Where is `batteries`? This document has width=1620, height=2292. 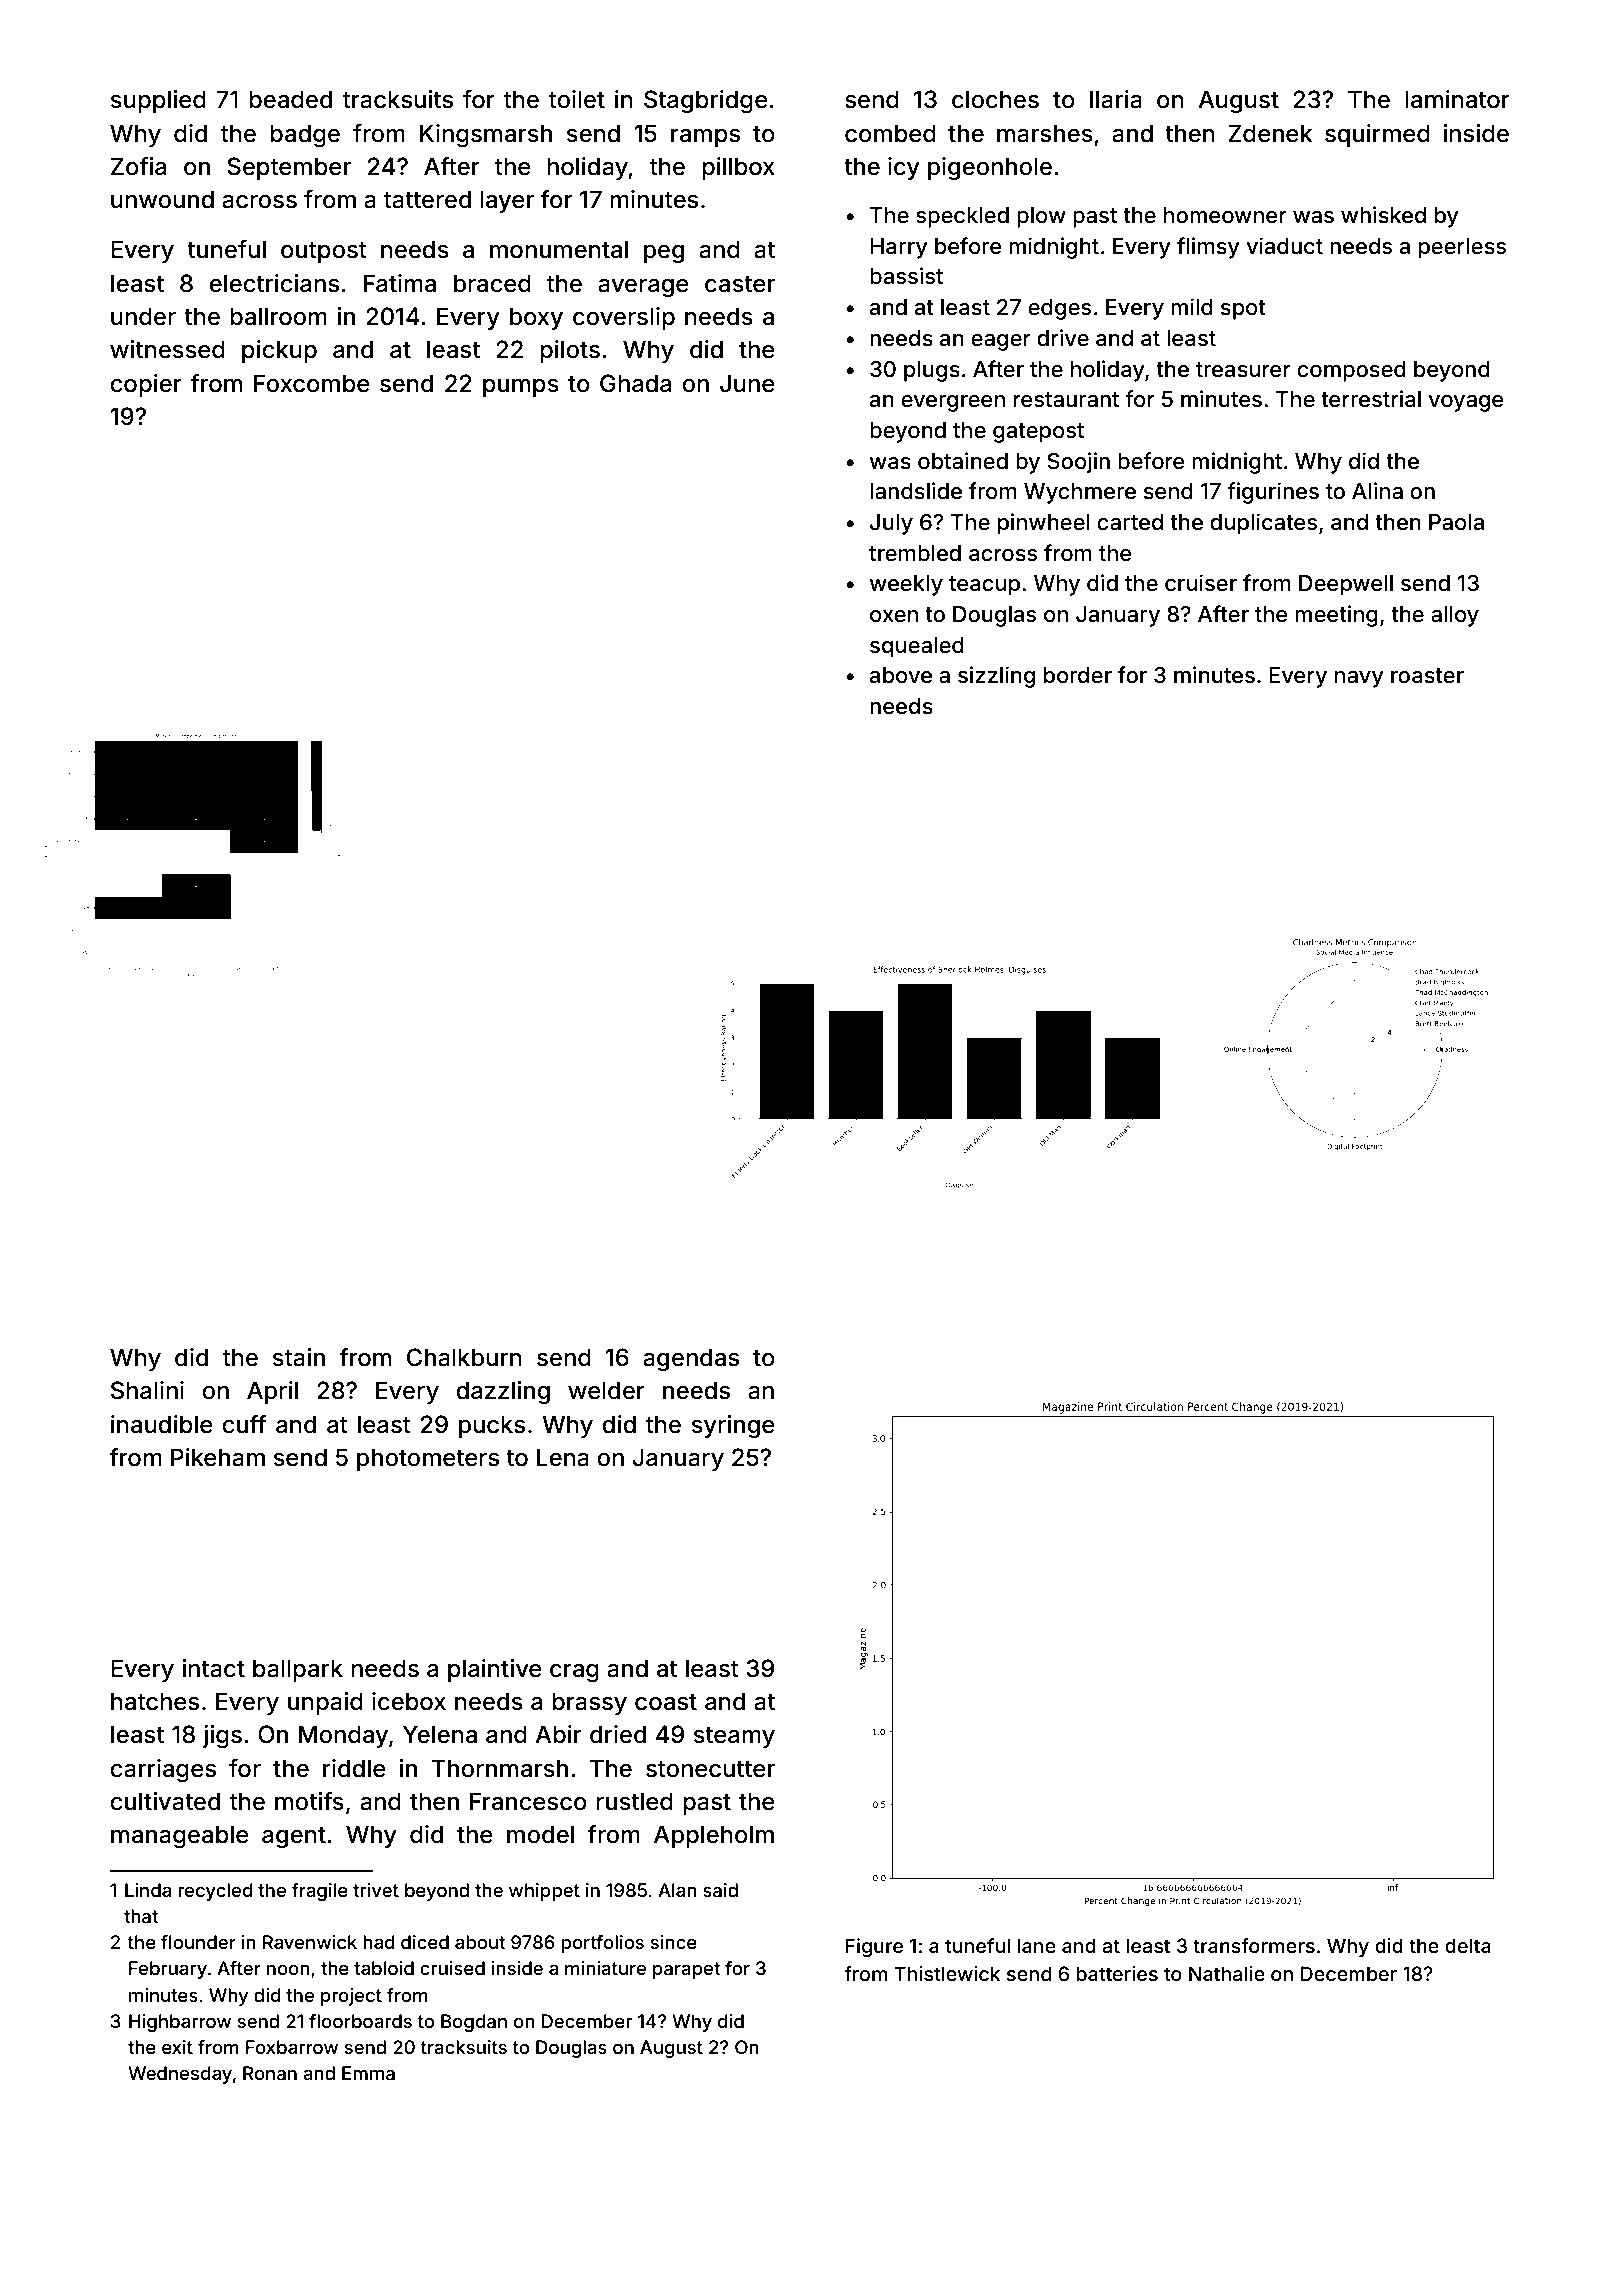 batteries is located at coordinates (1117, 1973).
